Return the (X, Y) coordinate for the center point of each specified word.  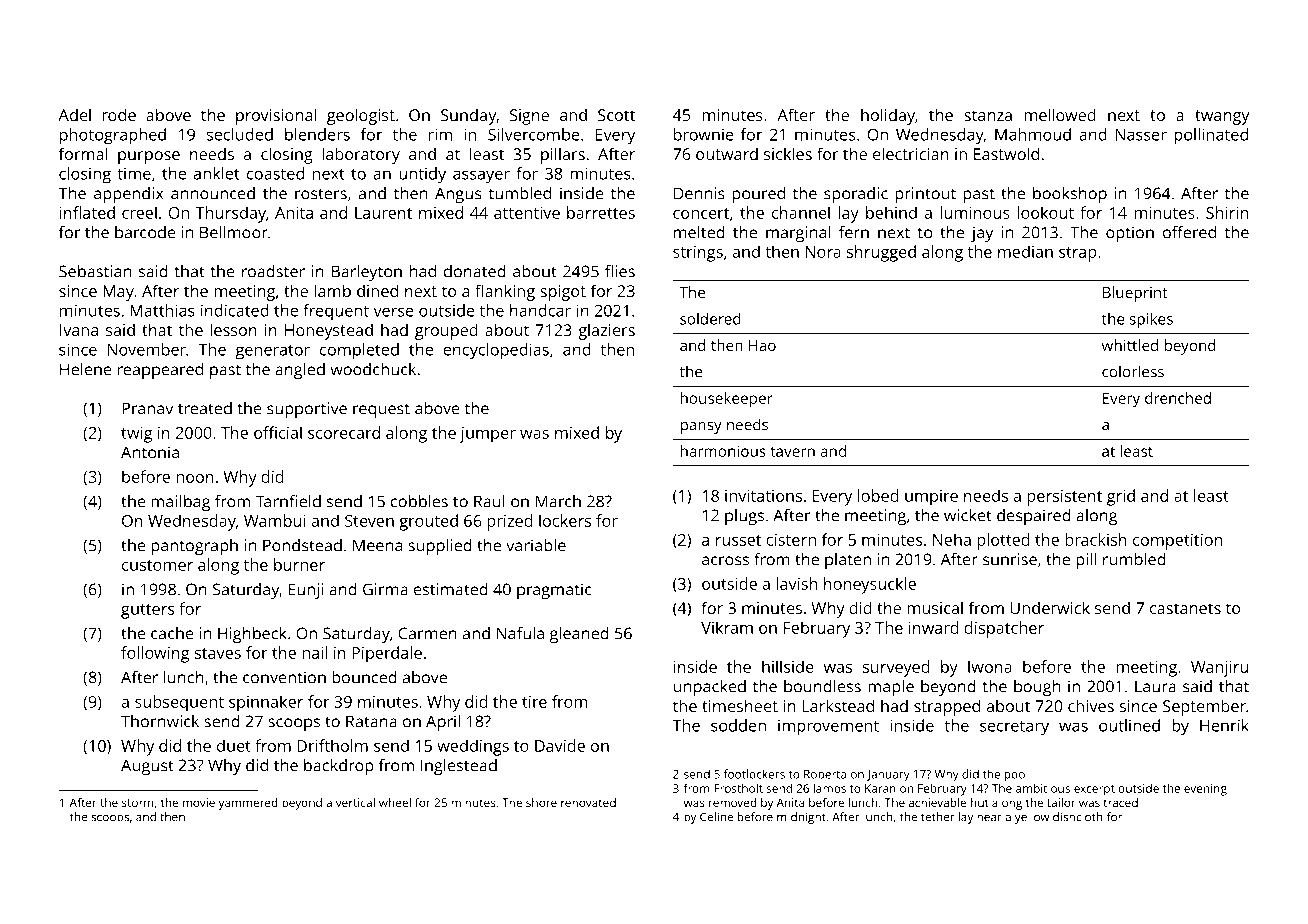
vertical (355, 802)
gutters (147, 611)
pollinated (1211, 136)
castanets (1185, 608)
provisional (276, 116)
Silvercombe (534, 134)
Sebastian (95, 271)
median (1025, 251)
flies (620, 271)
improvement (828, 727)
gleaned (579, 635)
